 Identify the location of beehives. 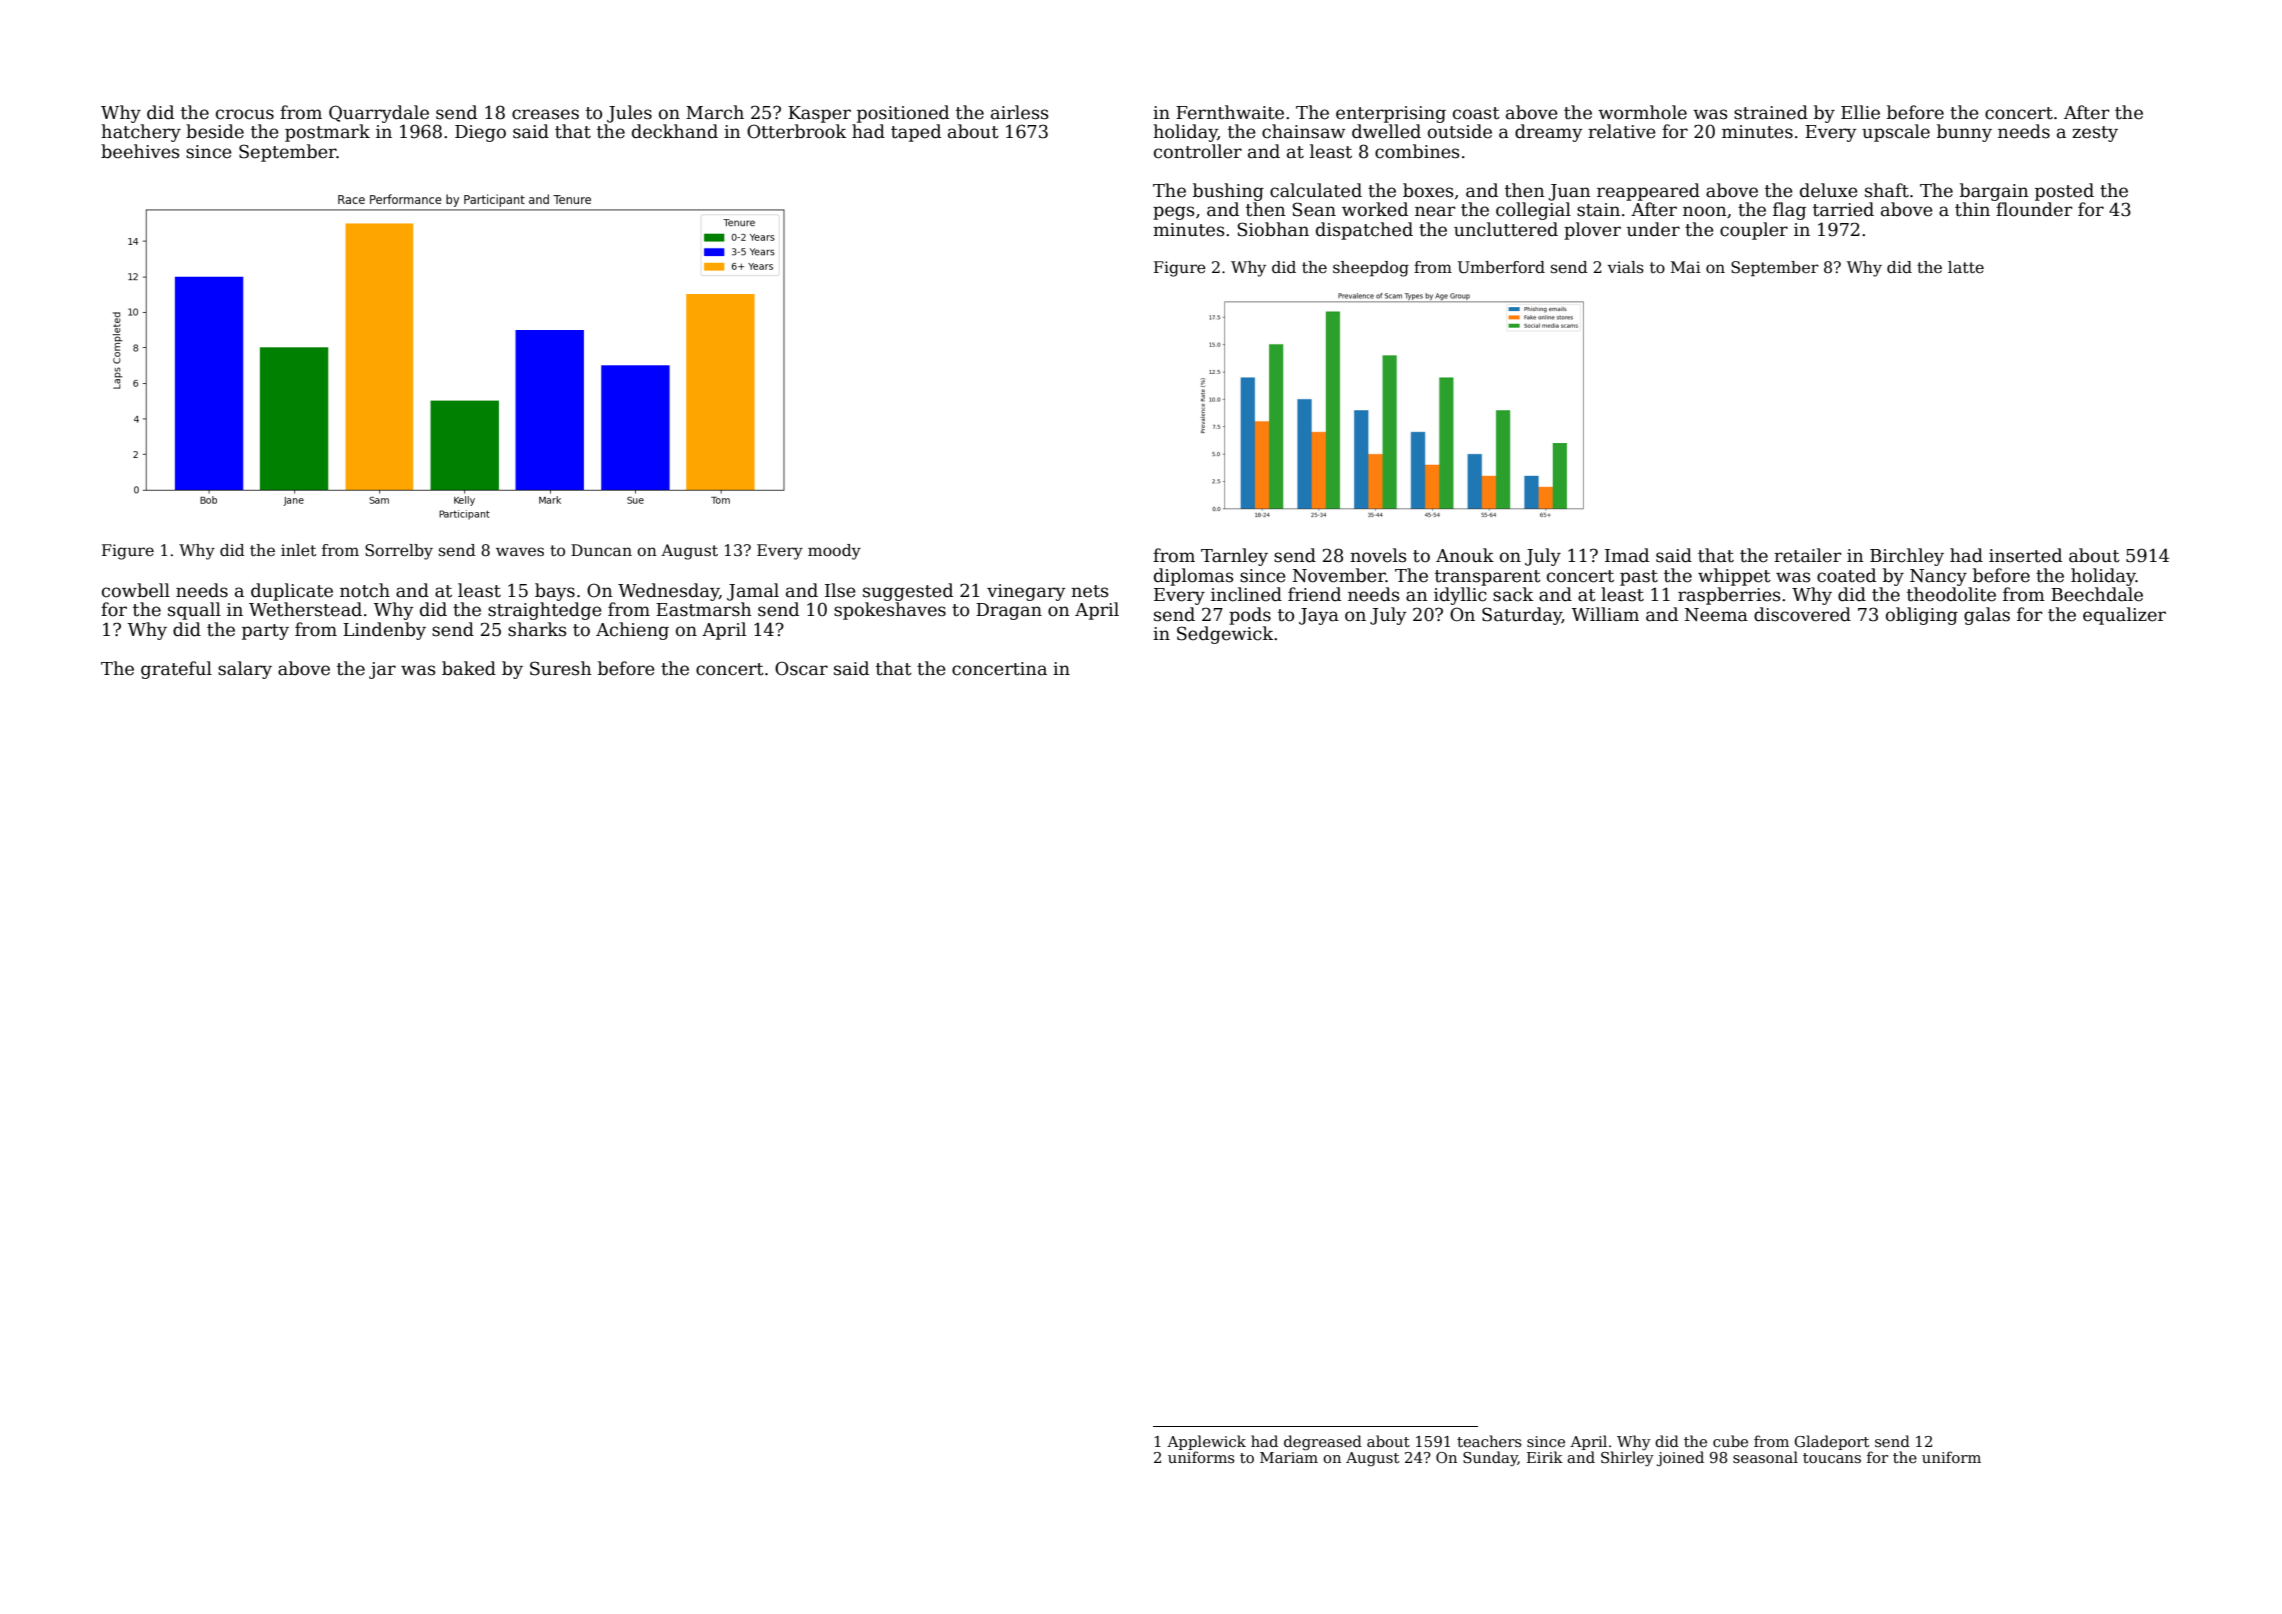
(140, 151).
